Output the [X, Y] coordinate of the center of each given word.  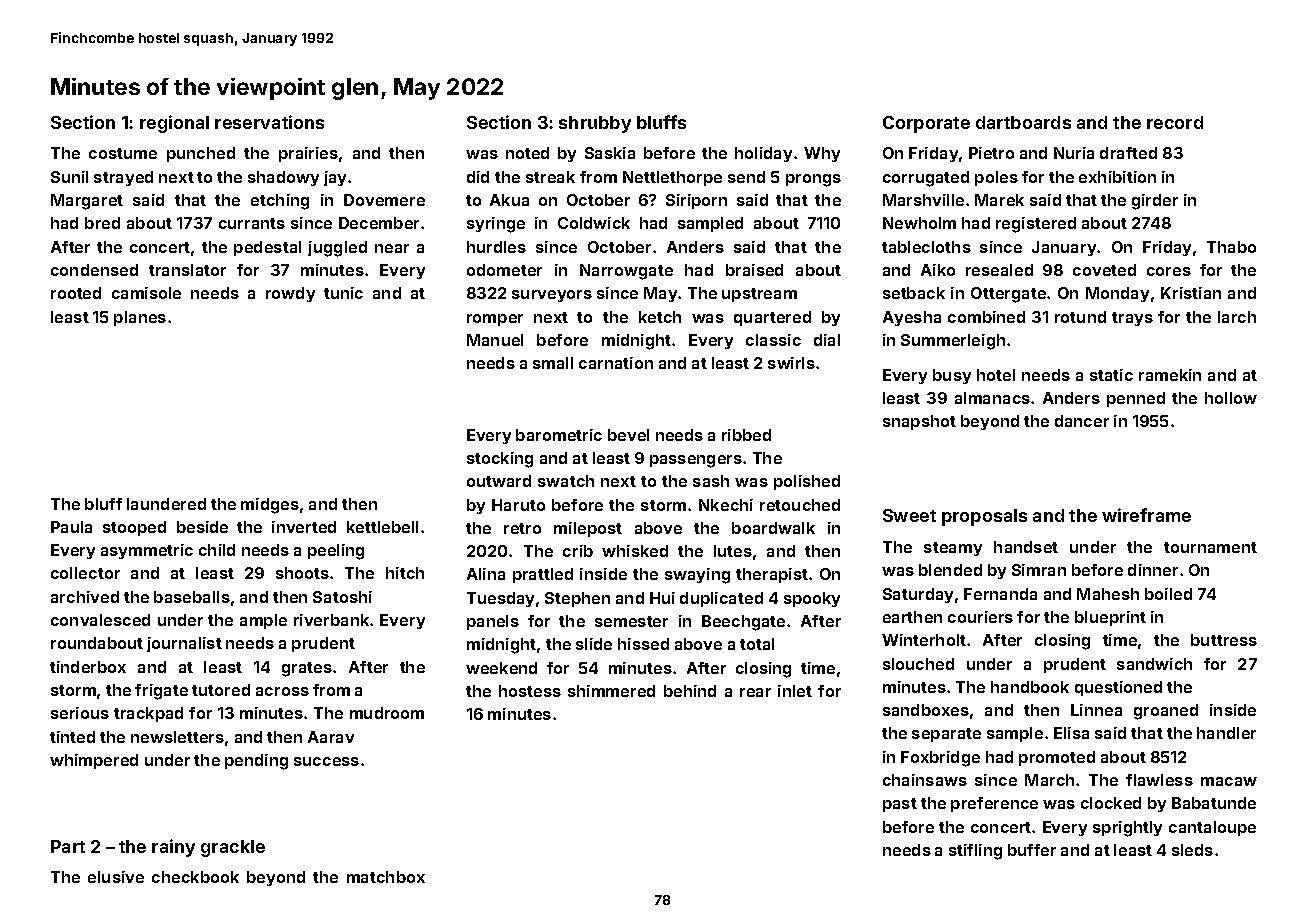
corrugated [926, 179]
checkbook [195, 877]
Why [822, 154]
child [217, 550]
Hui [662, 598]
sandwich [1154, 664]
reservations [269, 122]
